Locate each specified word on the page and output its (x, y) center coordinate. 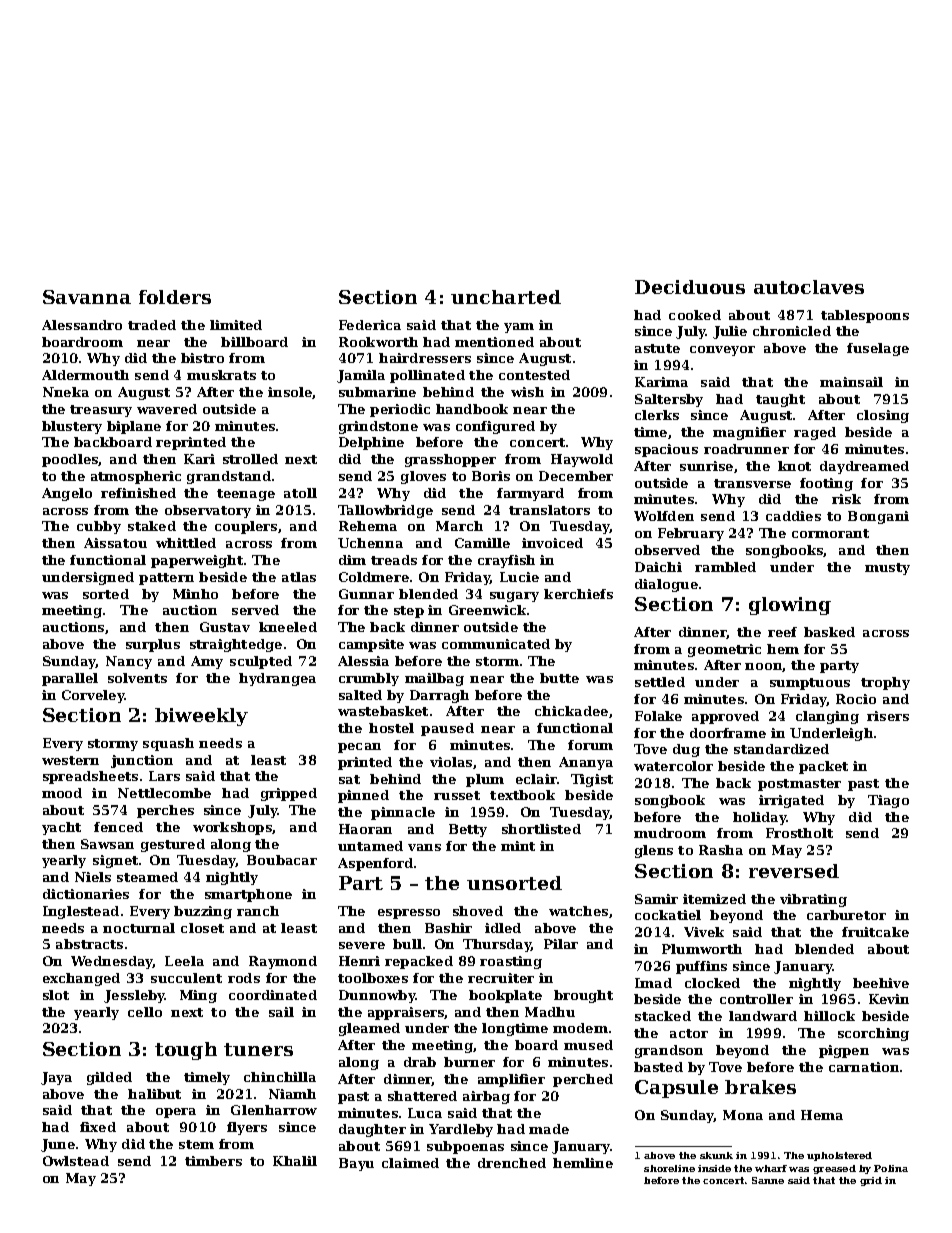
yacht (61, 828)
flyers (247, 1128)
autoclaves (809, 287)
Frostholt (799, 833)
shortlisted (541, 829)
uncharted (506, 297)
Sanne (768, 1180)
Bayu (356, 1164)
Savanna (87, 297)
